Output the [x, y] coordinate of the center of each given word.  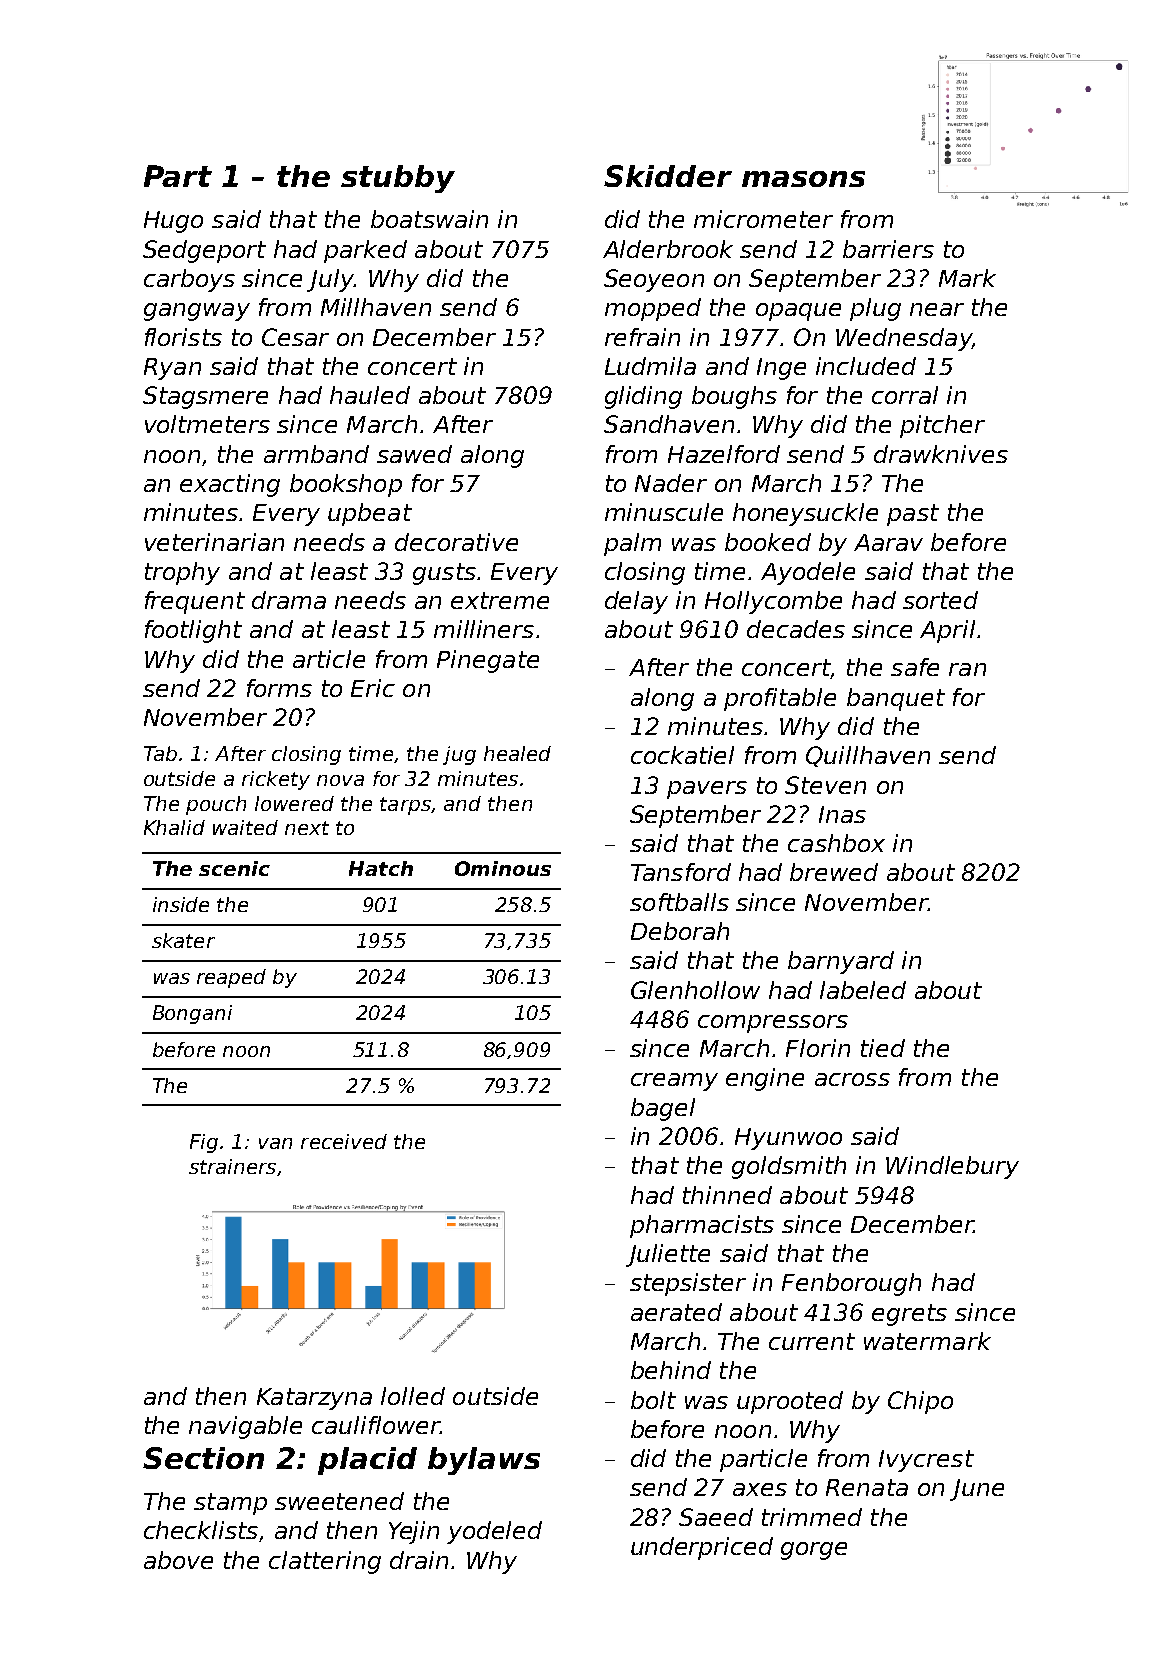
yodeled [494, 1532]
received [344, 1141]
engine [765, 1079]
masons [803, 179]
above [178, 1560]
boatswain [429, 219]
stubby [398, 179]
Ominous [503, 868]
